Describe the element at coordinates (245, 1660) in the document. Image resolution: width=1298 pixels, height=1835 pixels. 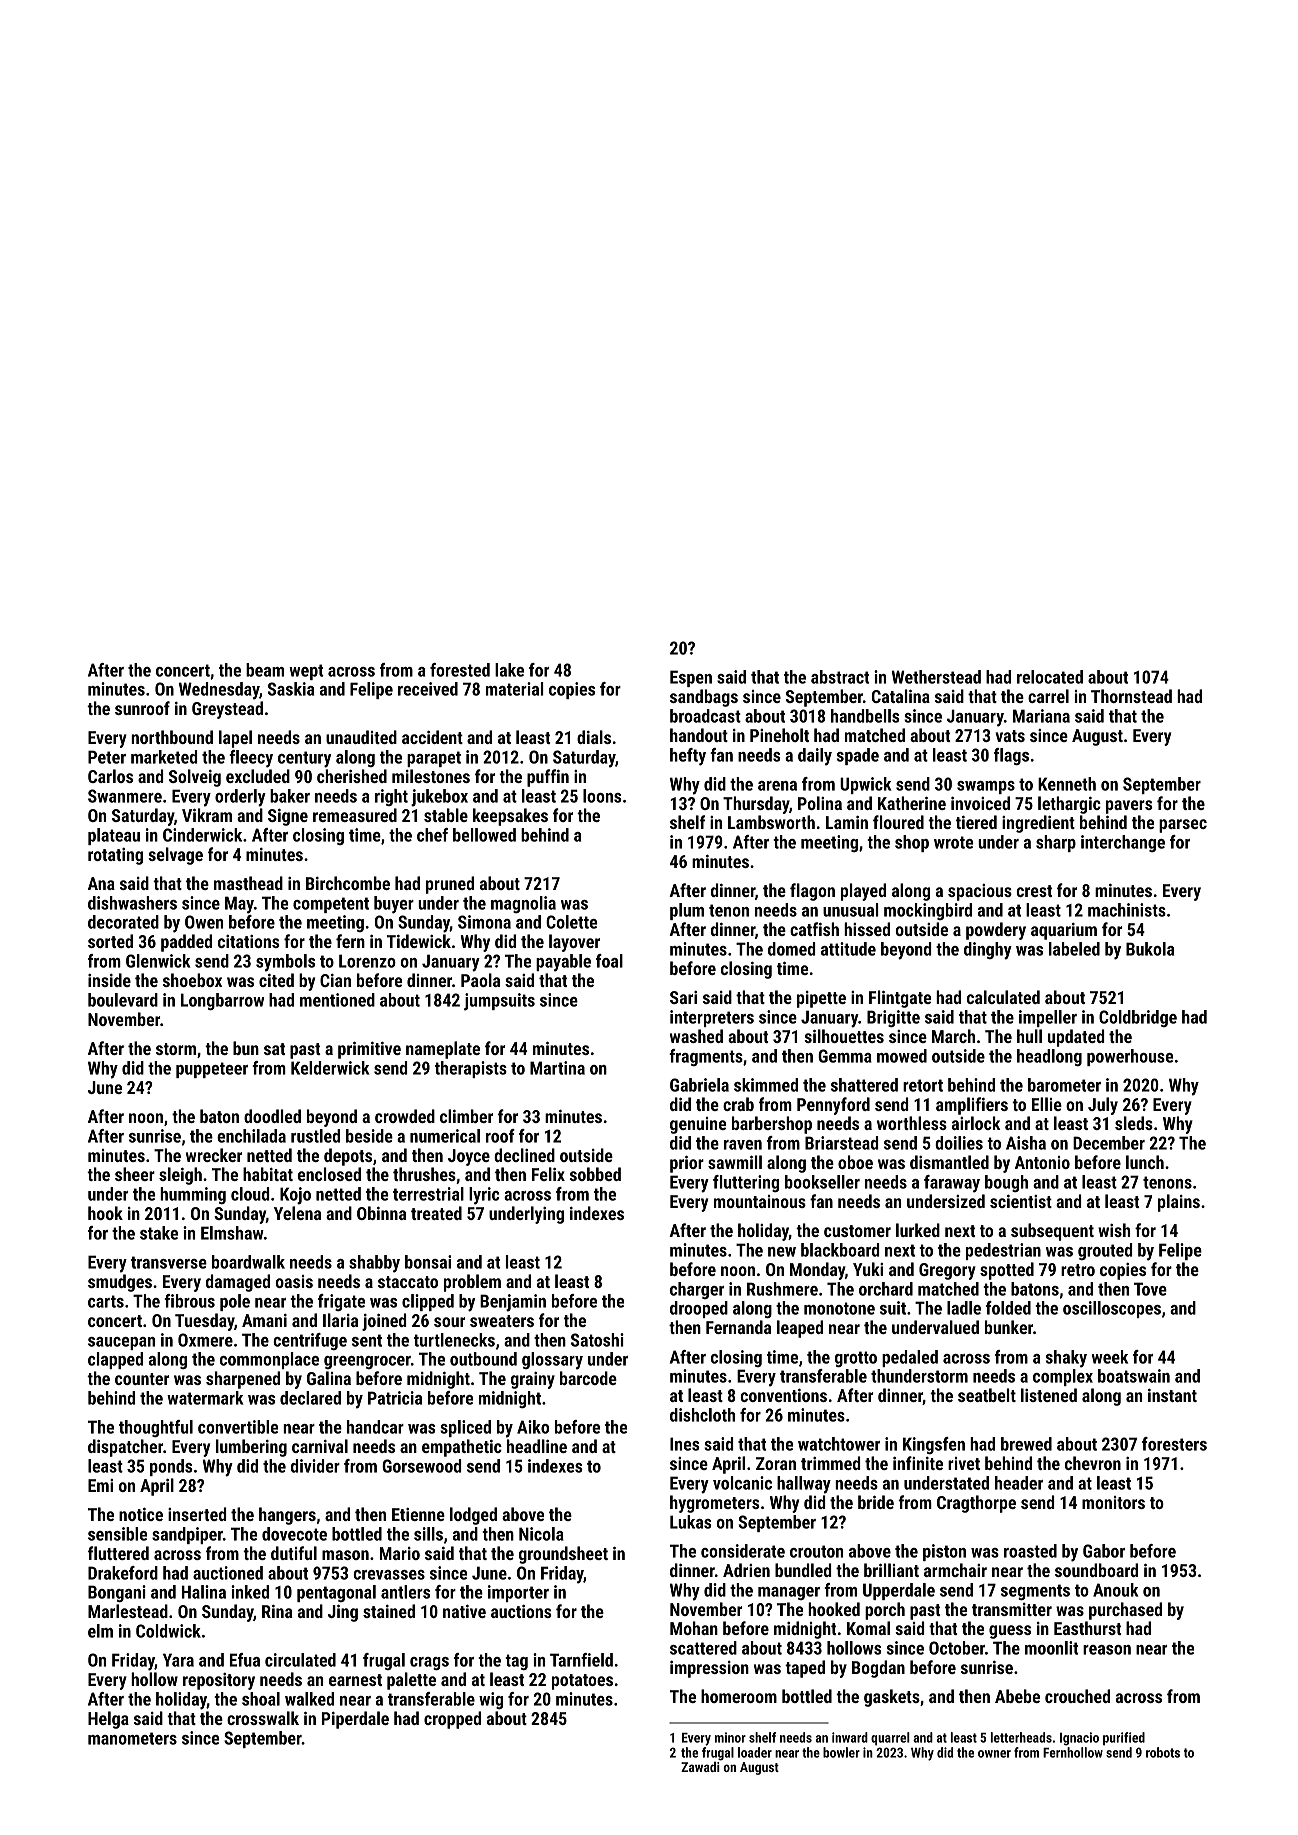
I see `Efua` at that location.
